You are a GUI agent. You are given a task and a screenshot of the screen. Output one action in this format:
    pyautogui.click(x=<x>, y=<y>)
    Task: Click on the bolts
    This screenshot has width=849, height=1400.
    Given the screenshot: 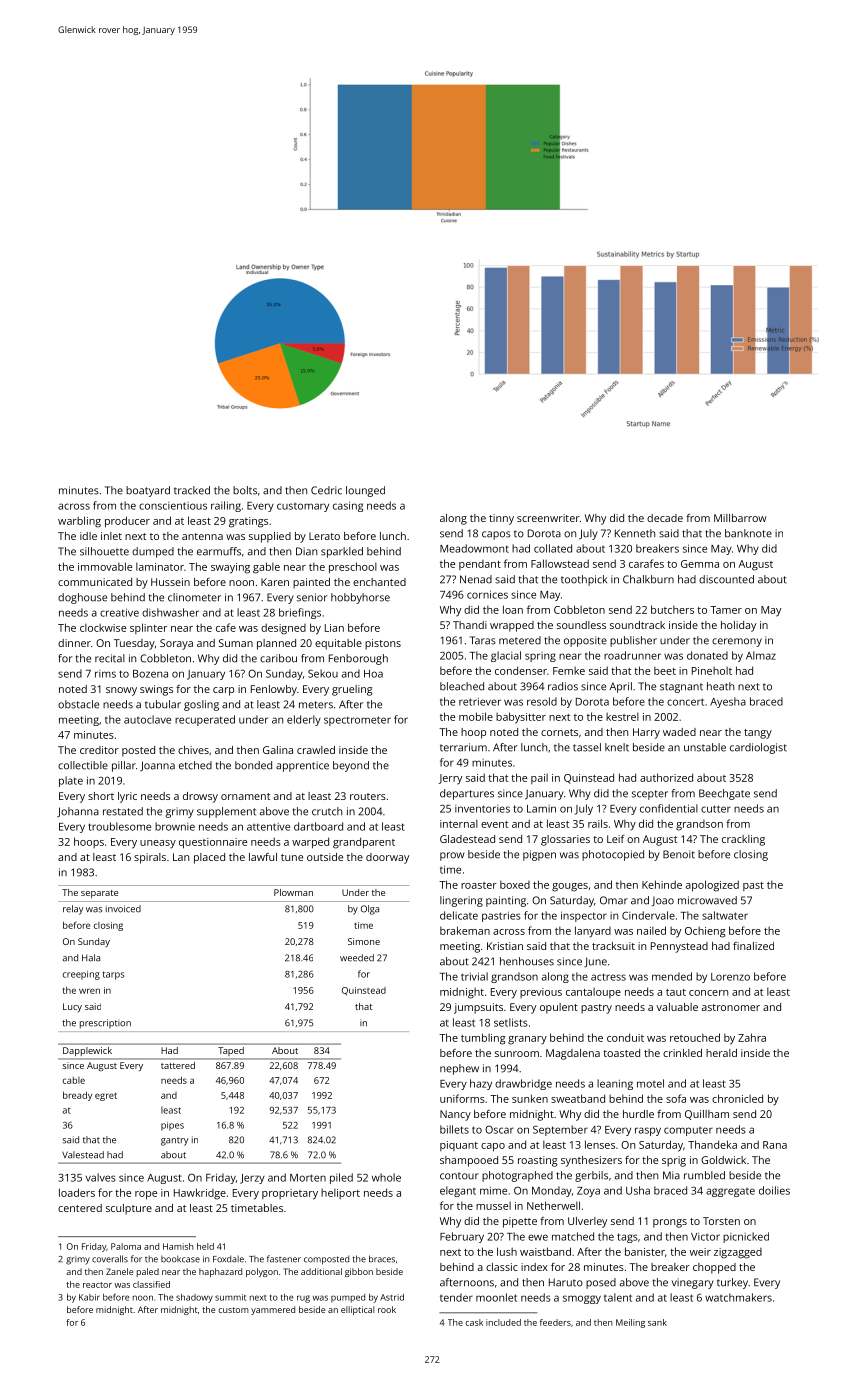 What is the action you would take?
    pyautogui.click(x=245, y=490)
